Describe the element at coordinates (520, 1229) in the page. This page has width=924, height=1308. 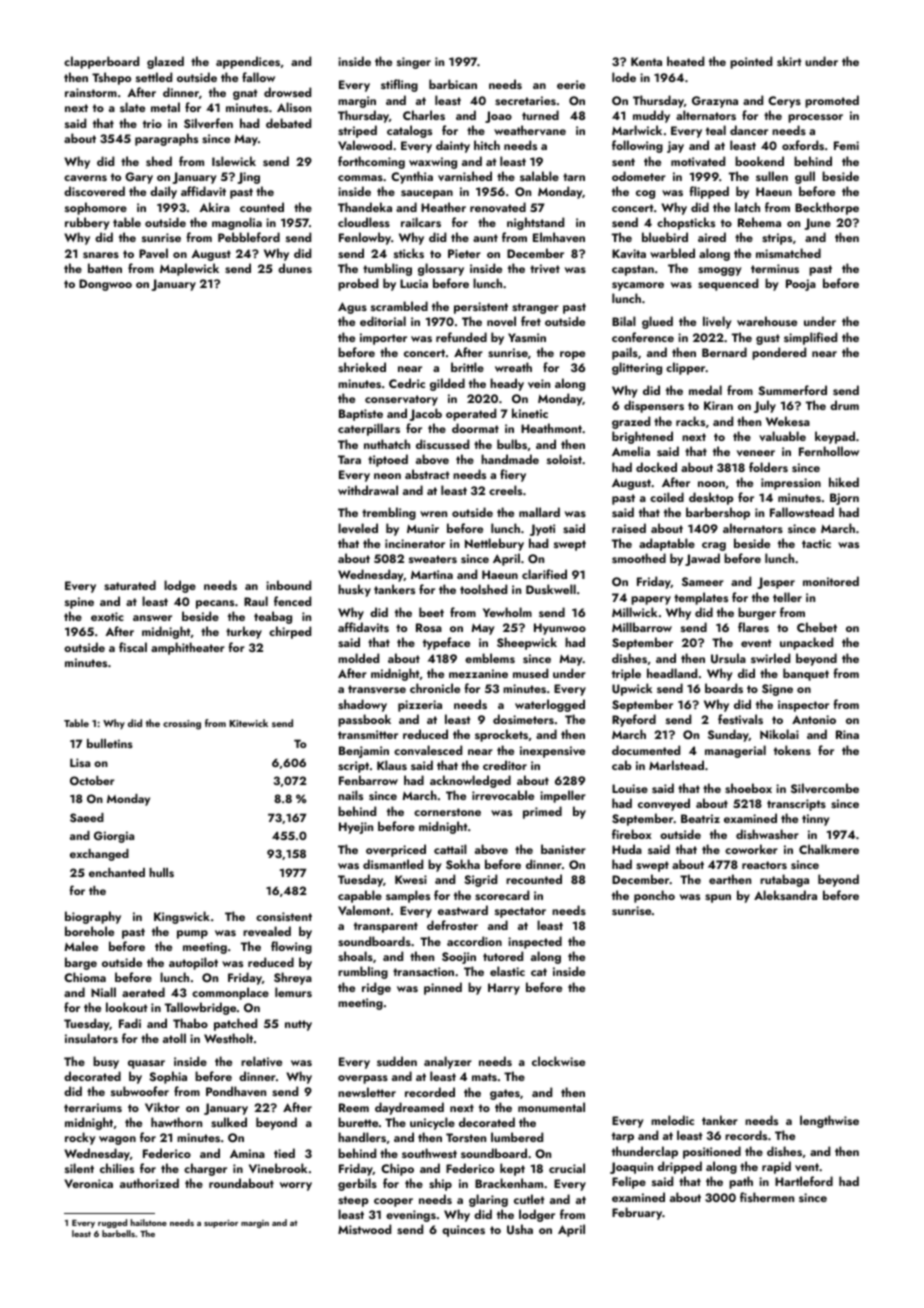
I see `Usha` at that location.
